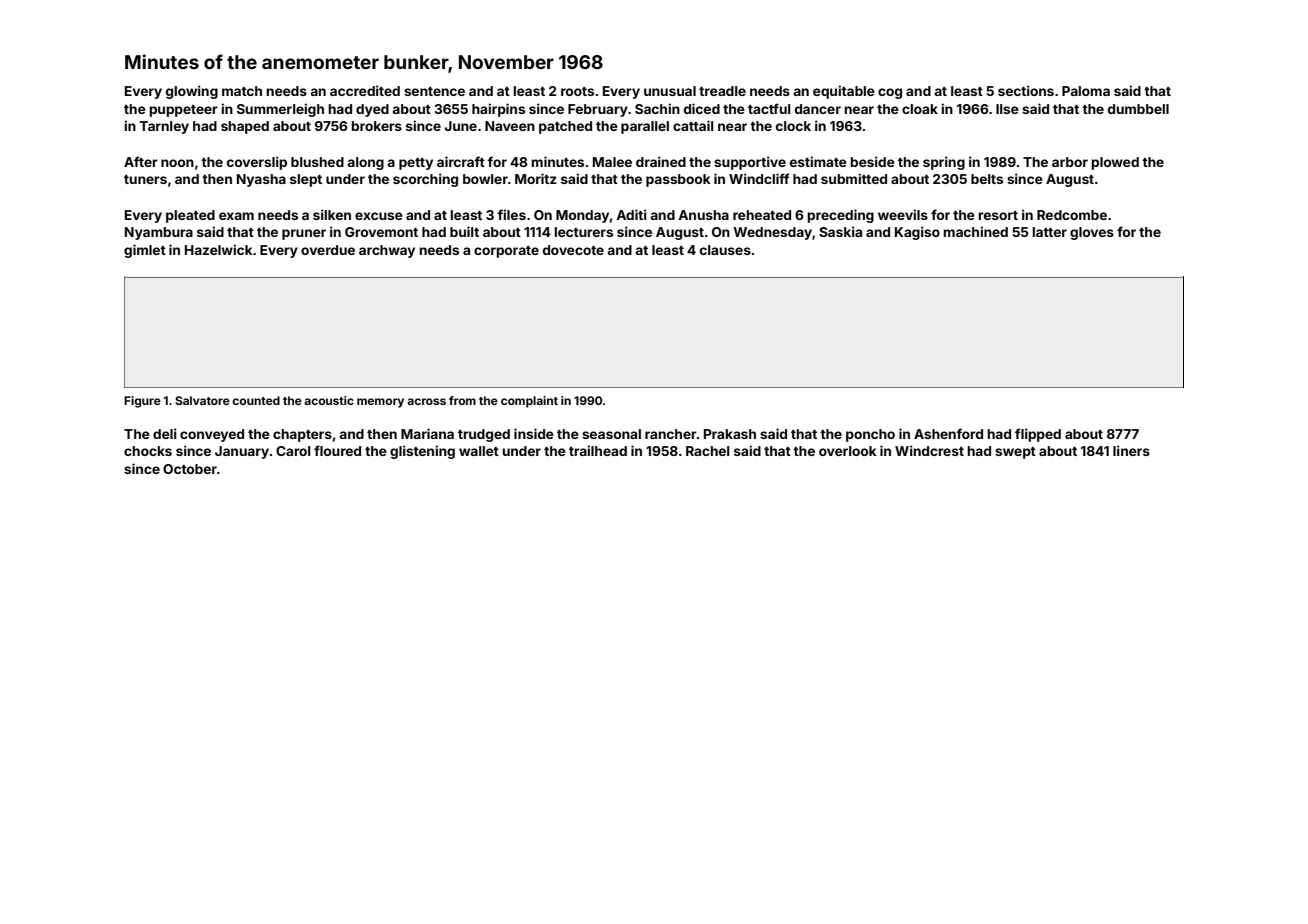 The height and width of the screenshot is (924, 1308). What do you see at coordinates (1131, 450) in the screenshot?
I see `liners` at bounding box center [1131, 450].
